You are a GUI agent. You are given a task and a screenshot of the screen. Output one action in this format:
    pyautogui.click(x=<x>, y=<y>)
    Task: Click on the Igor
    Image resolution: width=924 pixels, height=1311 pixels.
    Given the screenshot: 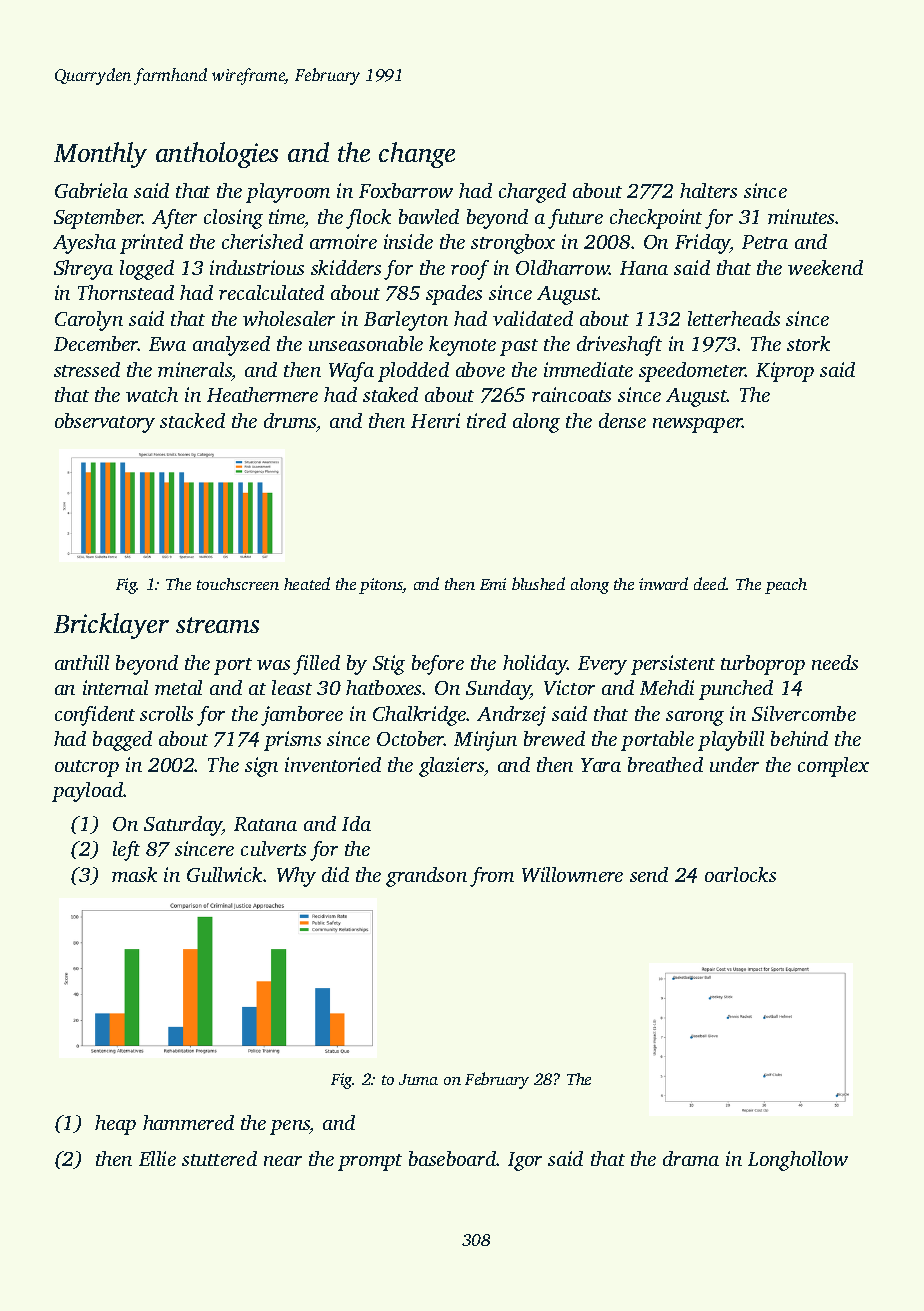 What is the action you would take?
    pyautogui.click(x=525, y=1161)
